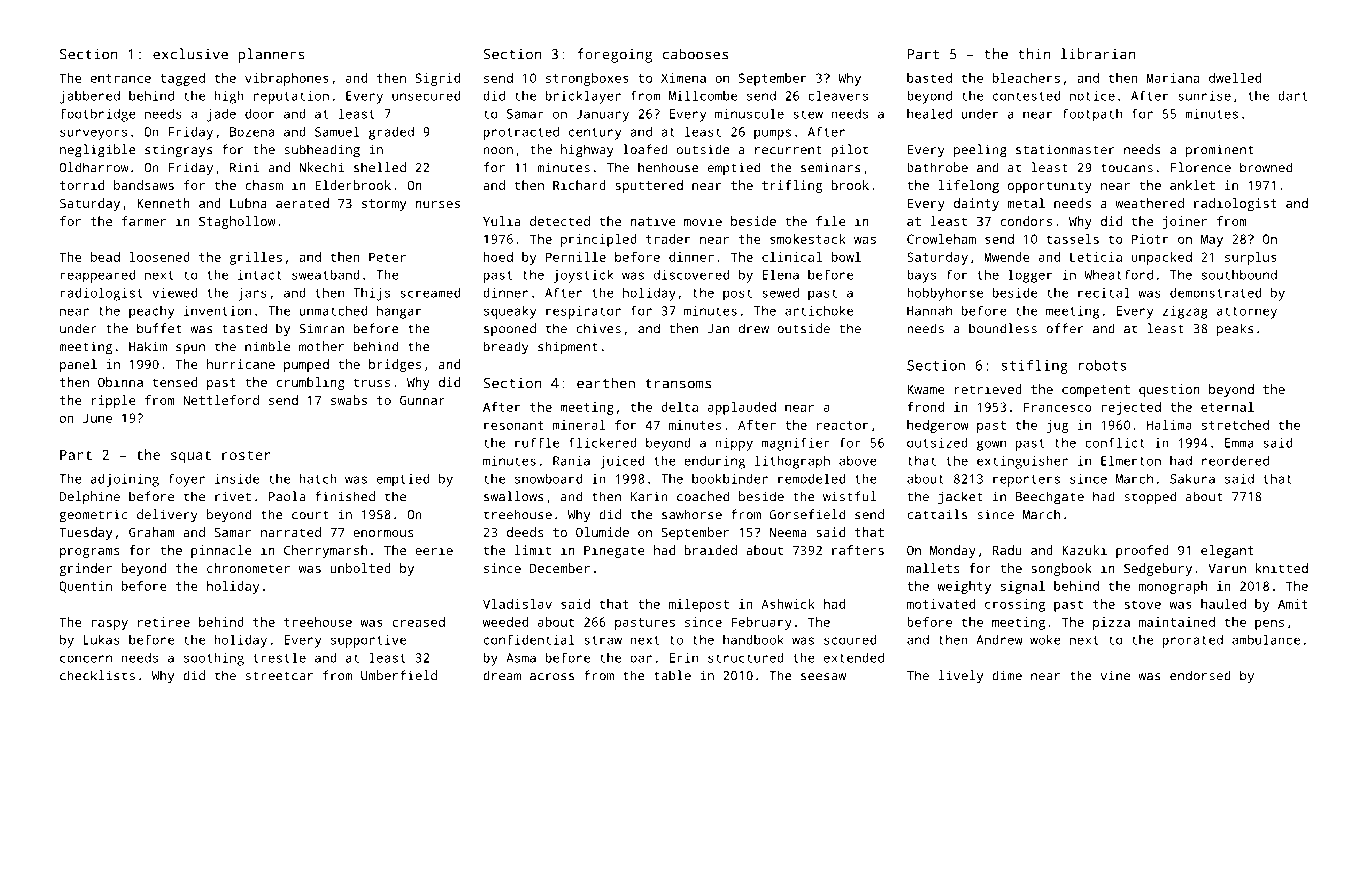 The image size is (1372, 887). I want to click on endorsed, so click(1200, 675).
